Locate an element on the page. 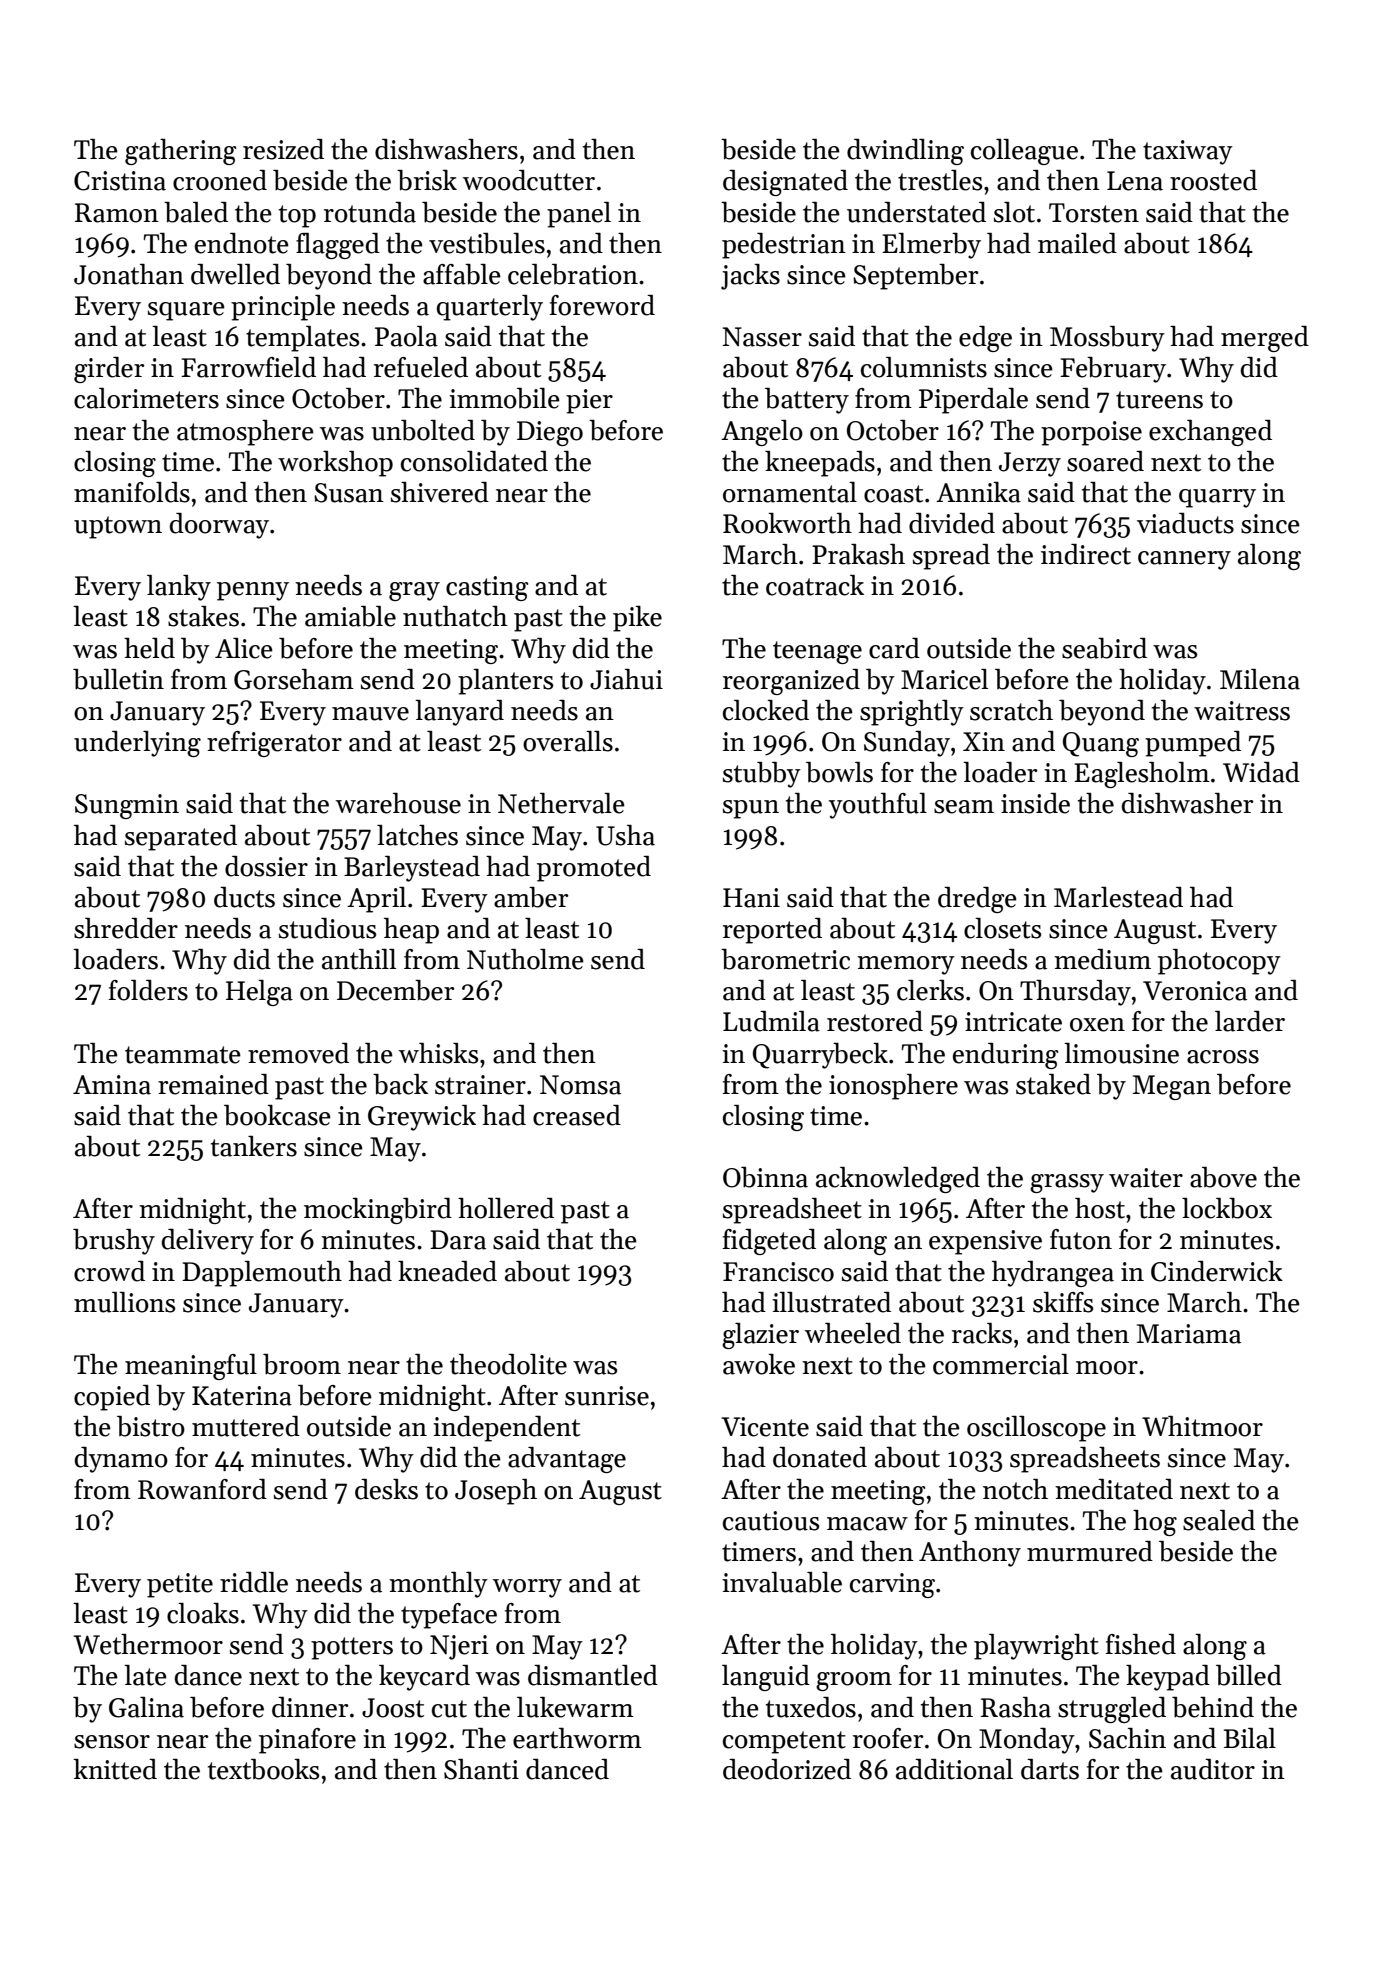 The image size is (1386, 1969). resized is located at coordinates (283, 149).
